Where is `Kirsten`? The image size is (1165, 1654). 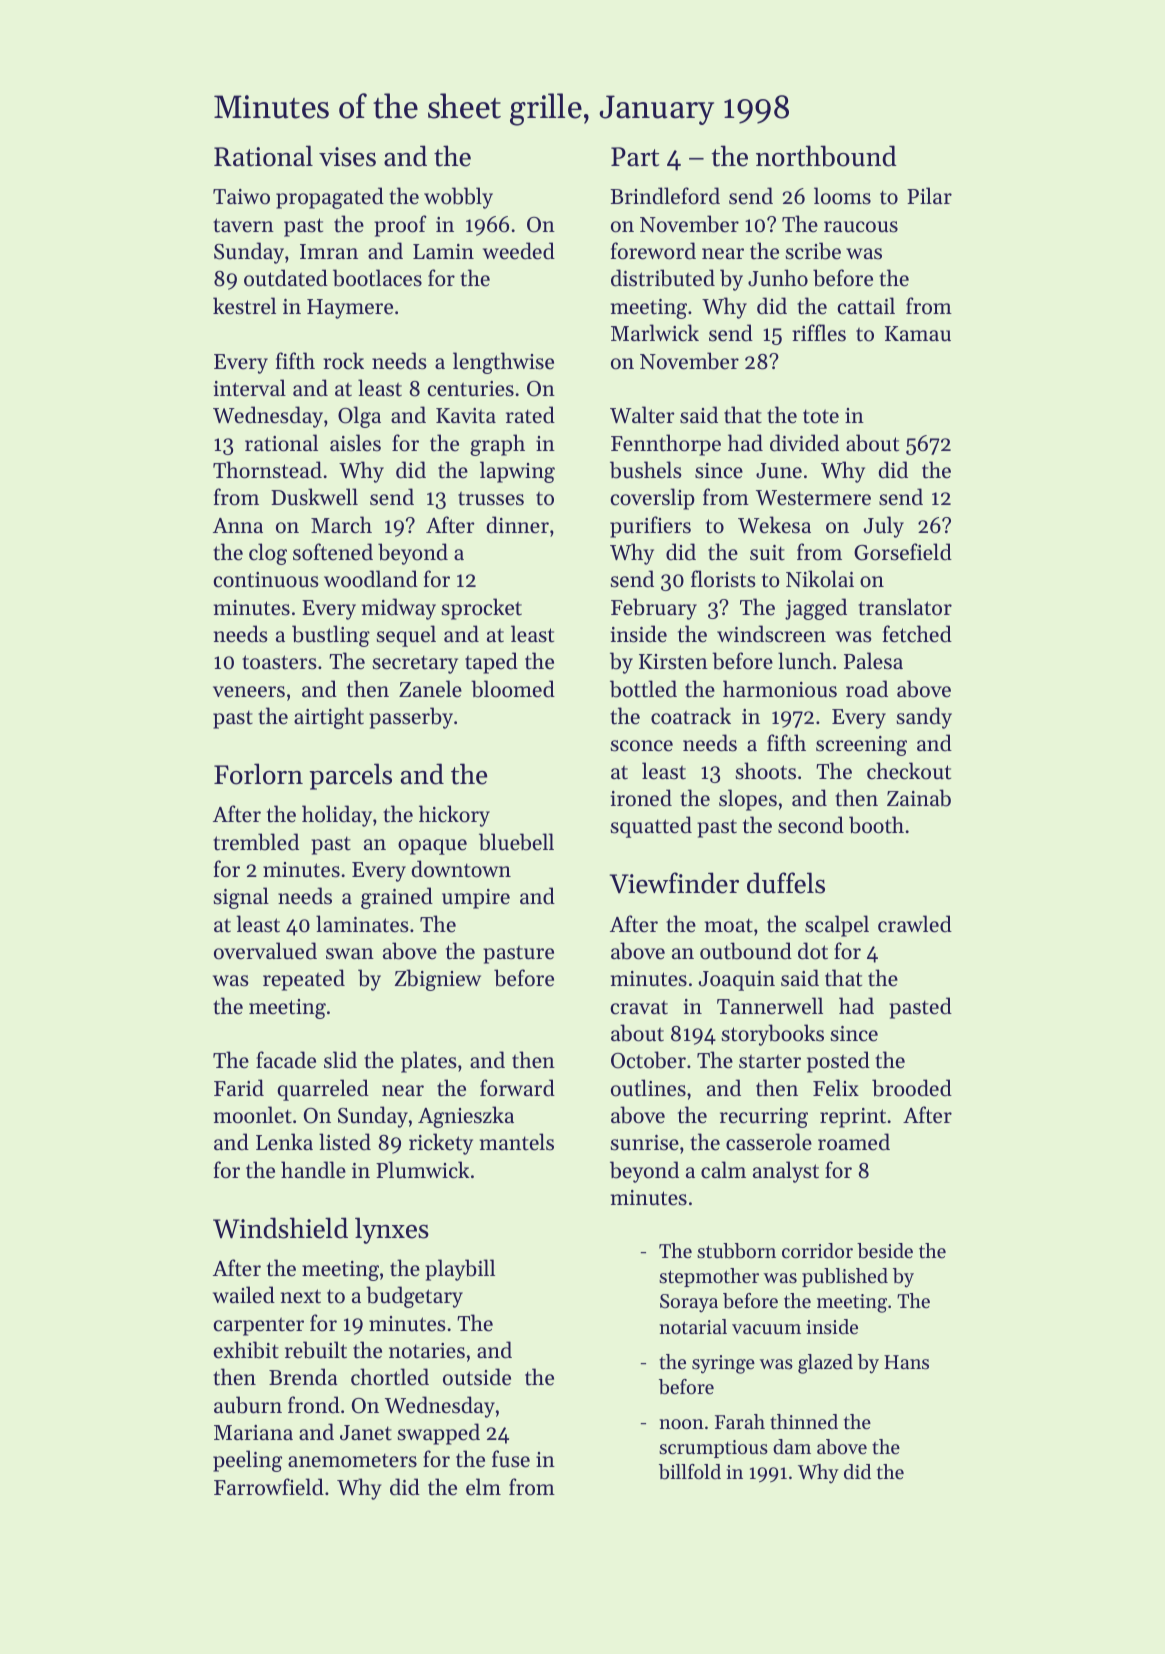 Kirsten is located at coordinates (673, 662).
